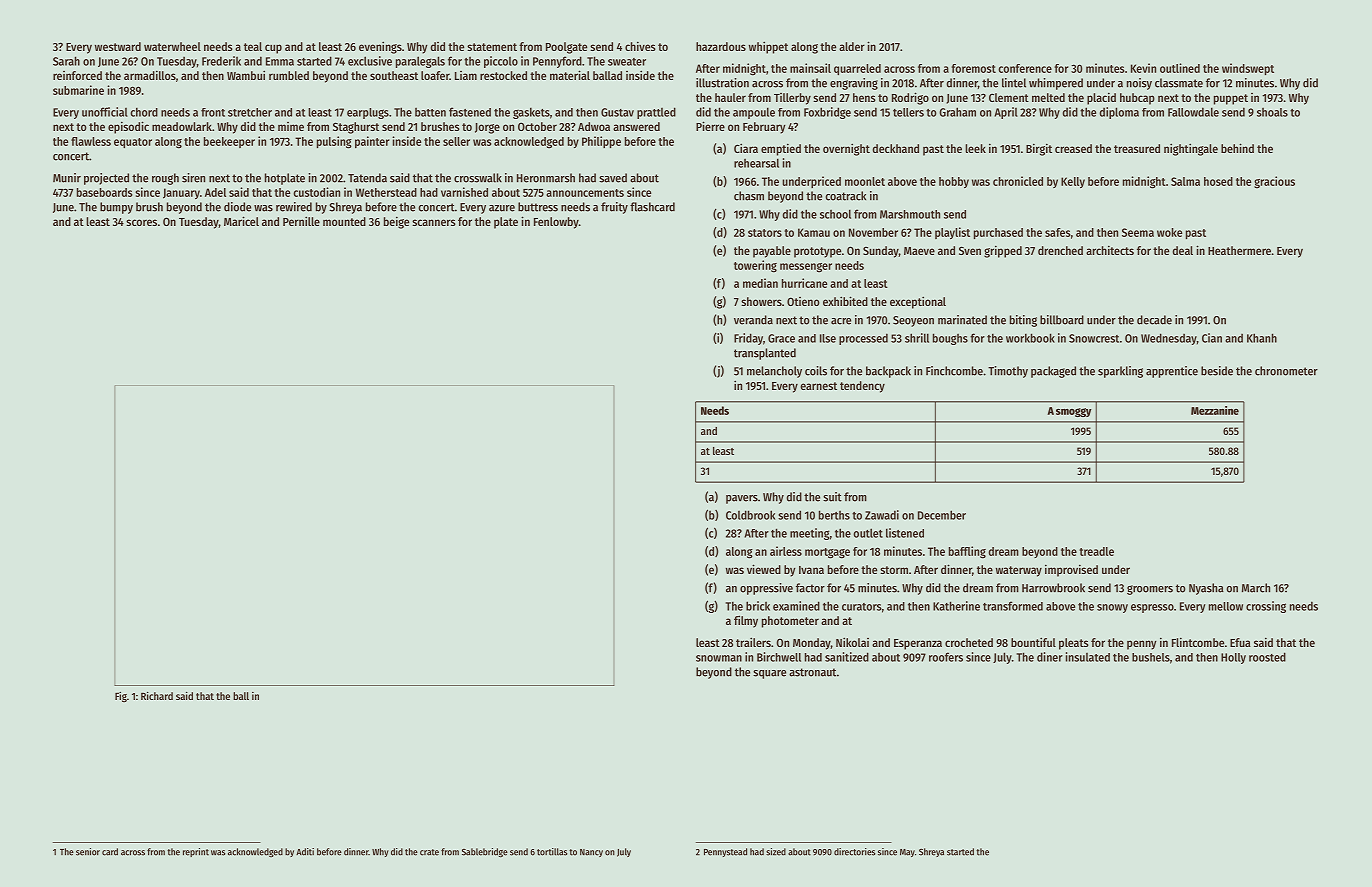  What do you see at coordinates (617, 112) in the screenshot?
I see `Gustav` at bounding box center [617, 112].
